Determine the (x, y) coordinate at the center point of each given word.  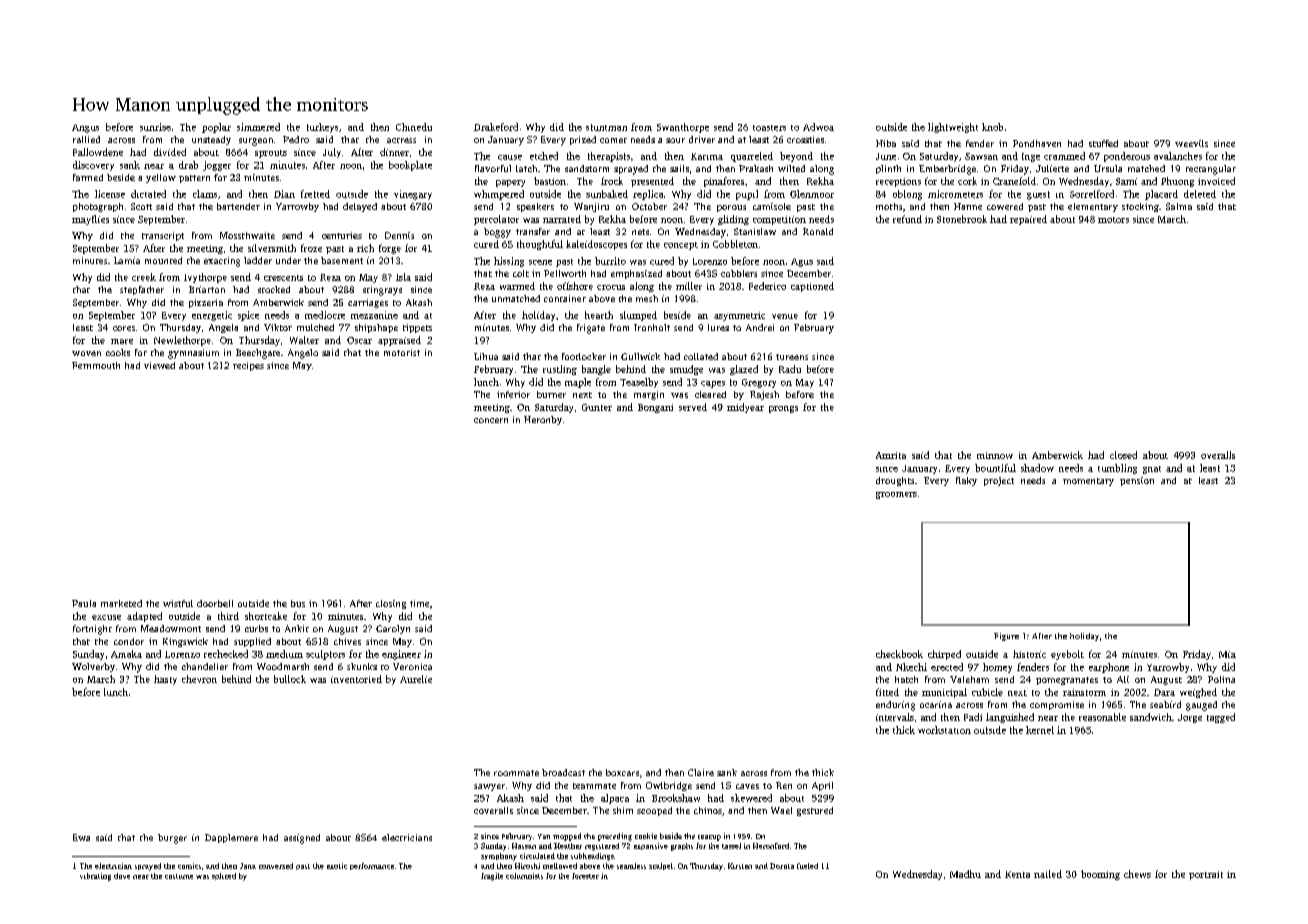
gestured (815, 811)
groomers (896, 495)
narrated (562, 219)
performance (372, 866)
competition (779, 220)
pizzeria (206, 303)
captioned (812, 287)
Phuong (1177, 182)
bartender (238, 206)
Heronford (771, 846)
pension (1137, 481)
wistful (178, 603)
